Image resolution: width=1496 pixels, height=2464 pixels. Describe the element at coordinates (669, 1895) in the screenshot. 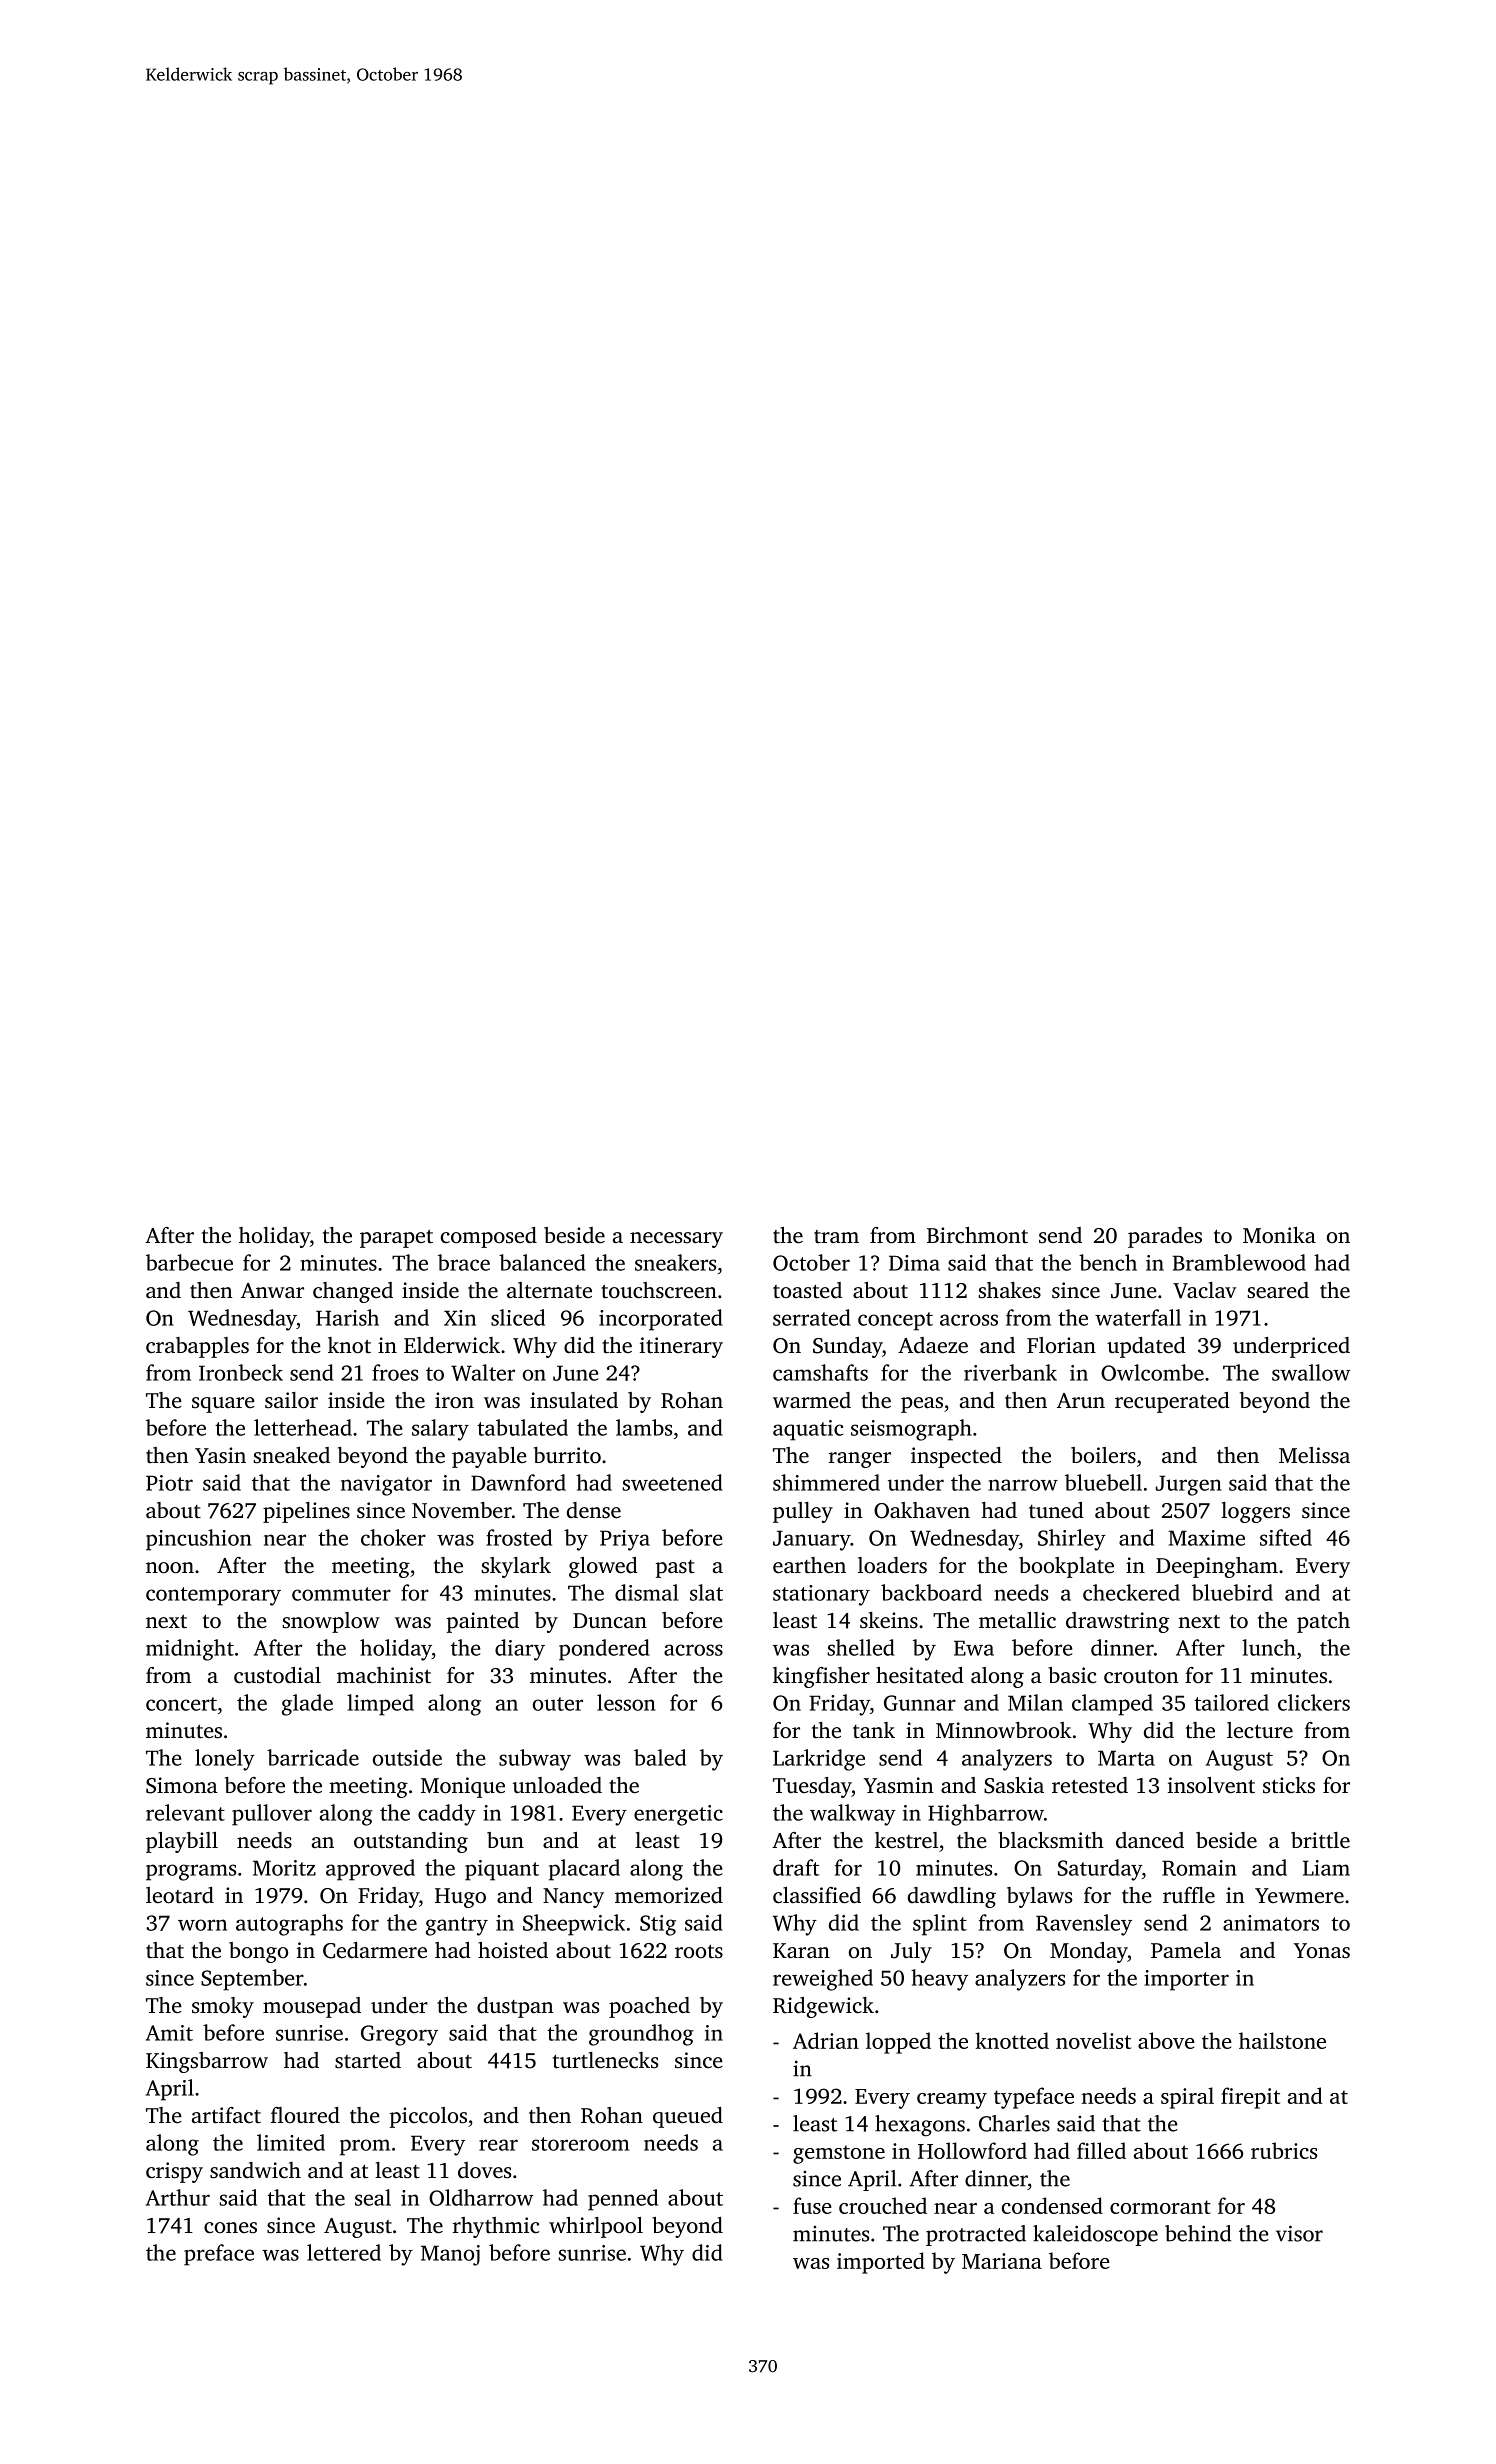

I see `memorized` at that location.
